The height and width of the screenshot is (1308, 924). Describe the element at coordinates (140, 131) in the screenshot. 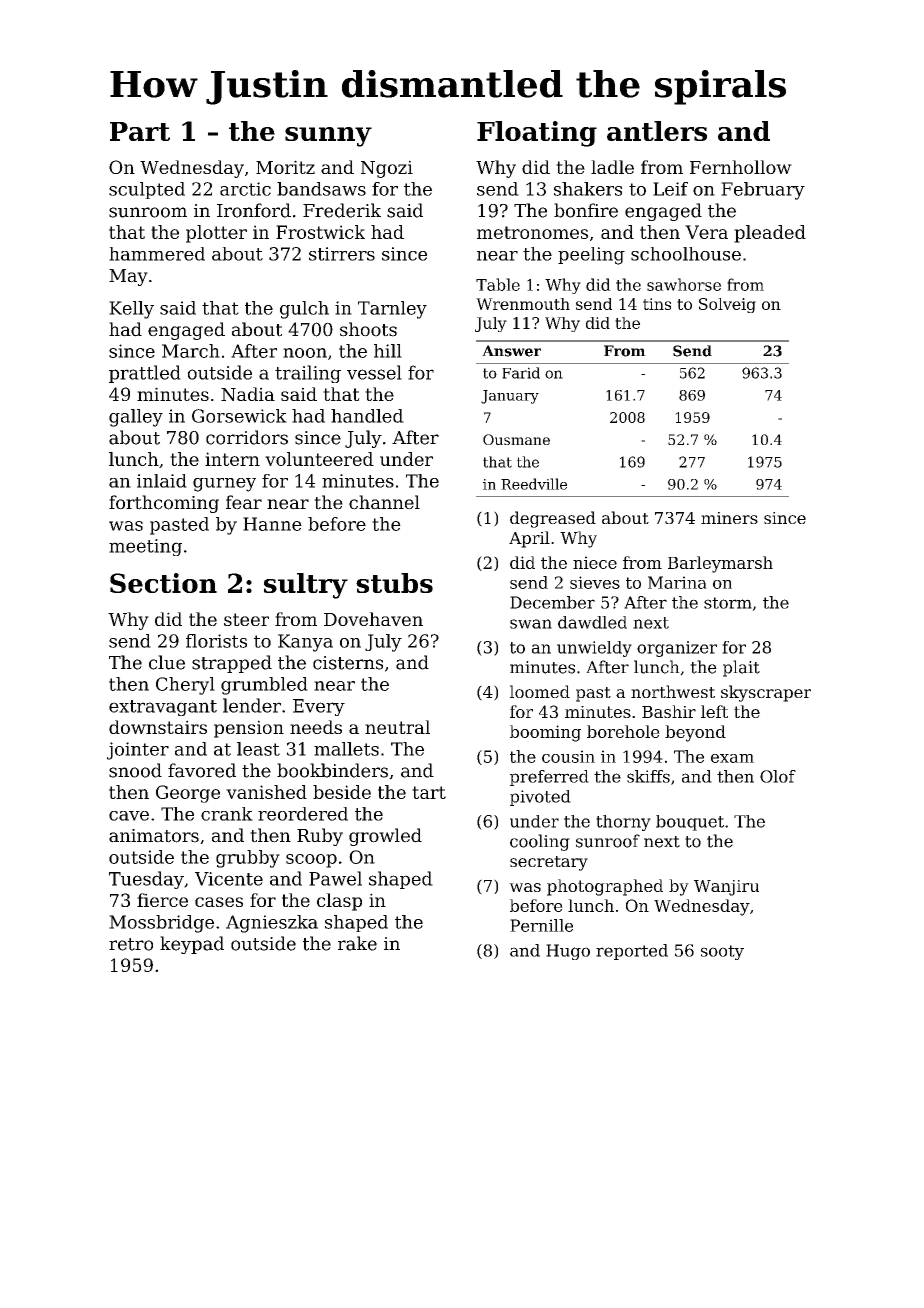

I see `Part` at that location.
